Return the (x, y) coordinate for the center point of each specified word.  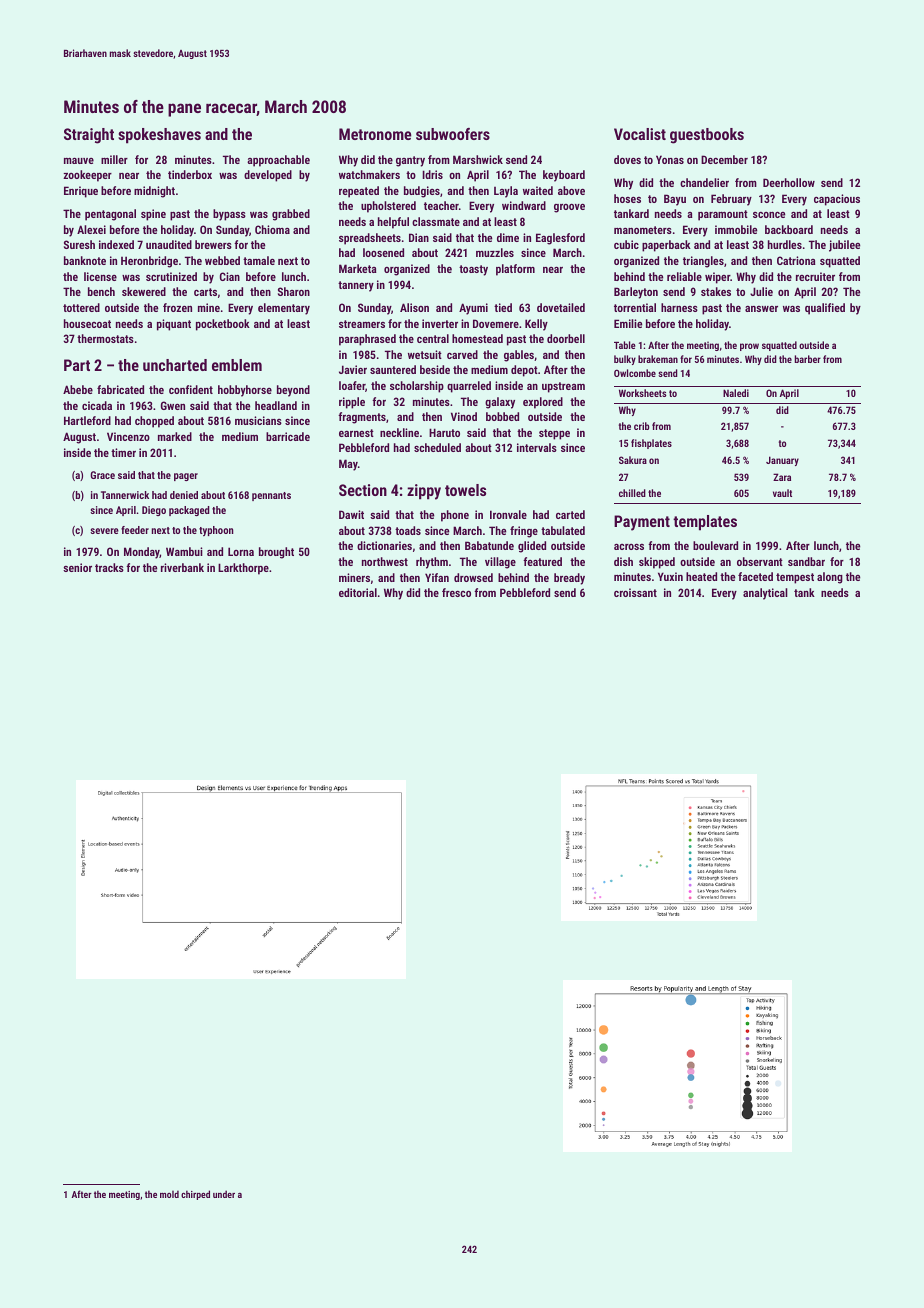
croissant (635, 592)
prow (749, 347)
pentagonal (110, 215)
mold (169, 1194)
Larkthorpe (243, 569)
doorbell (566, 338)
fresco (456, 592)
